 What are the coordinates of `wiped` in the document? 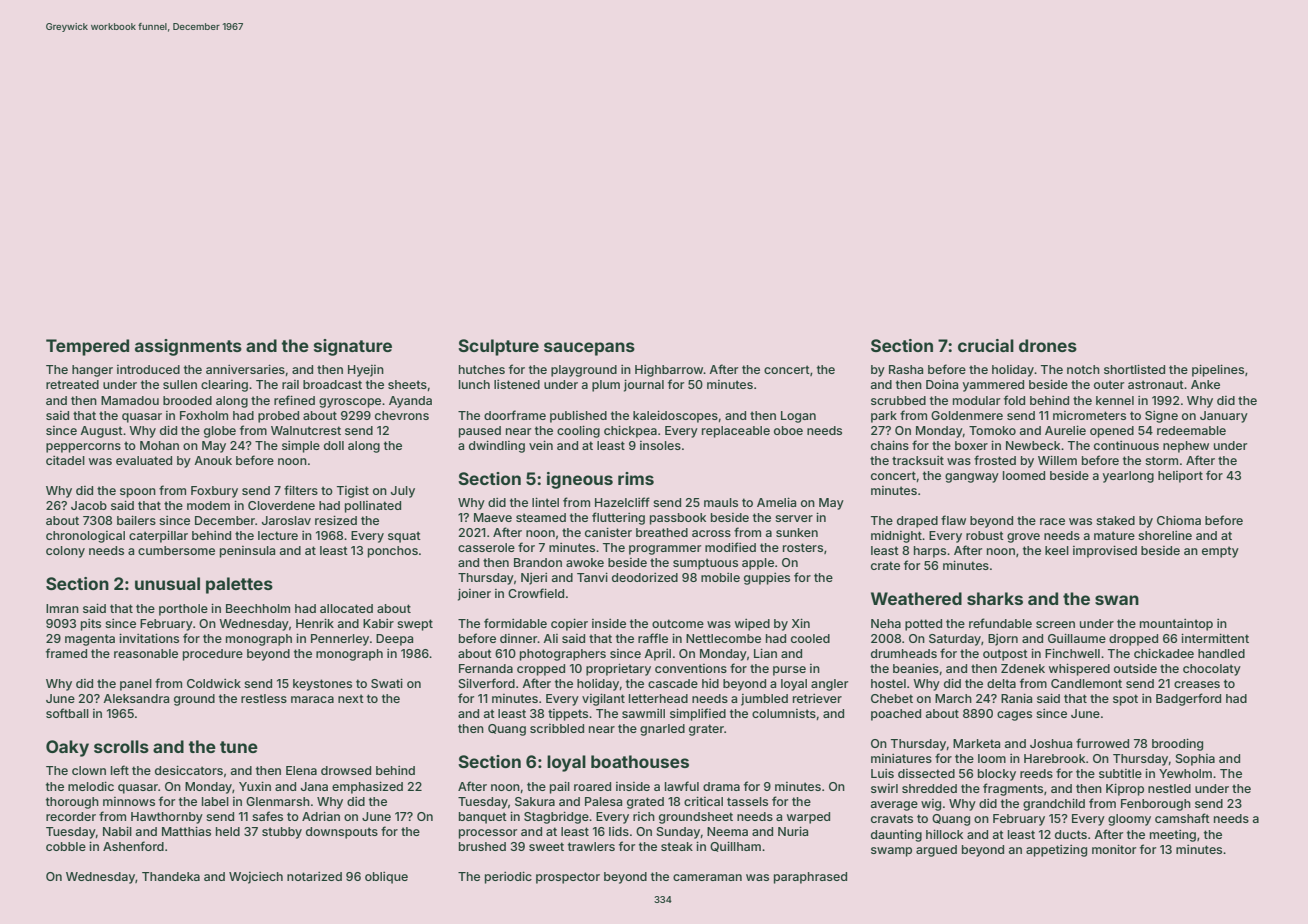 It's located at (752, 625).
